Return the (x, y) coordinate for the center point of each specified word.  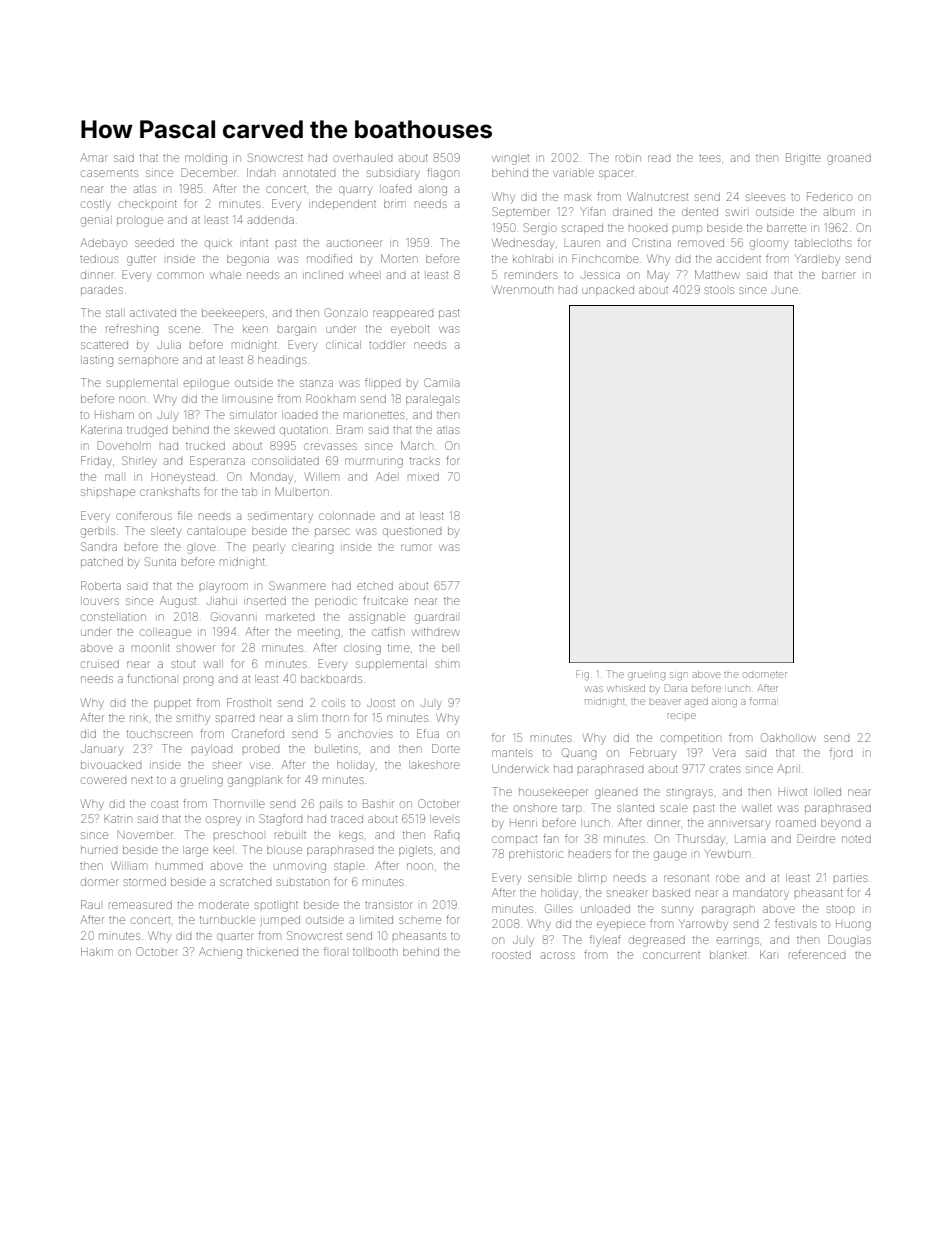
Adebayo (104, 244)
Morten (399, 258)
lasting (98, 362)
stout (183, 664)
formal (763, 701)
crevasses (330, 446)
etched (375, 586)
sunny (677, 911)
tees (709, 158)
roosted (511, 955)
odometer (765, 675)
